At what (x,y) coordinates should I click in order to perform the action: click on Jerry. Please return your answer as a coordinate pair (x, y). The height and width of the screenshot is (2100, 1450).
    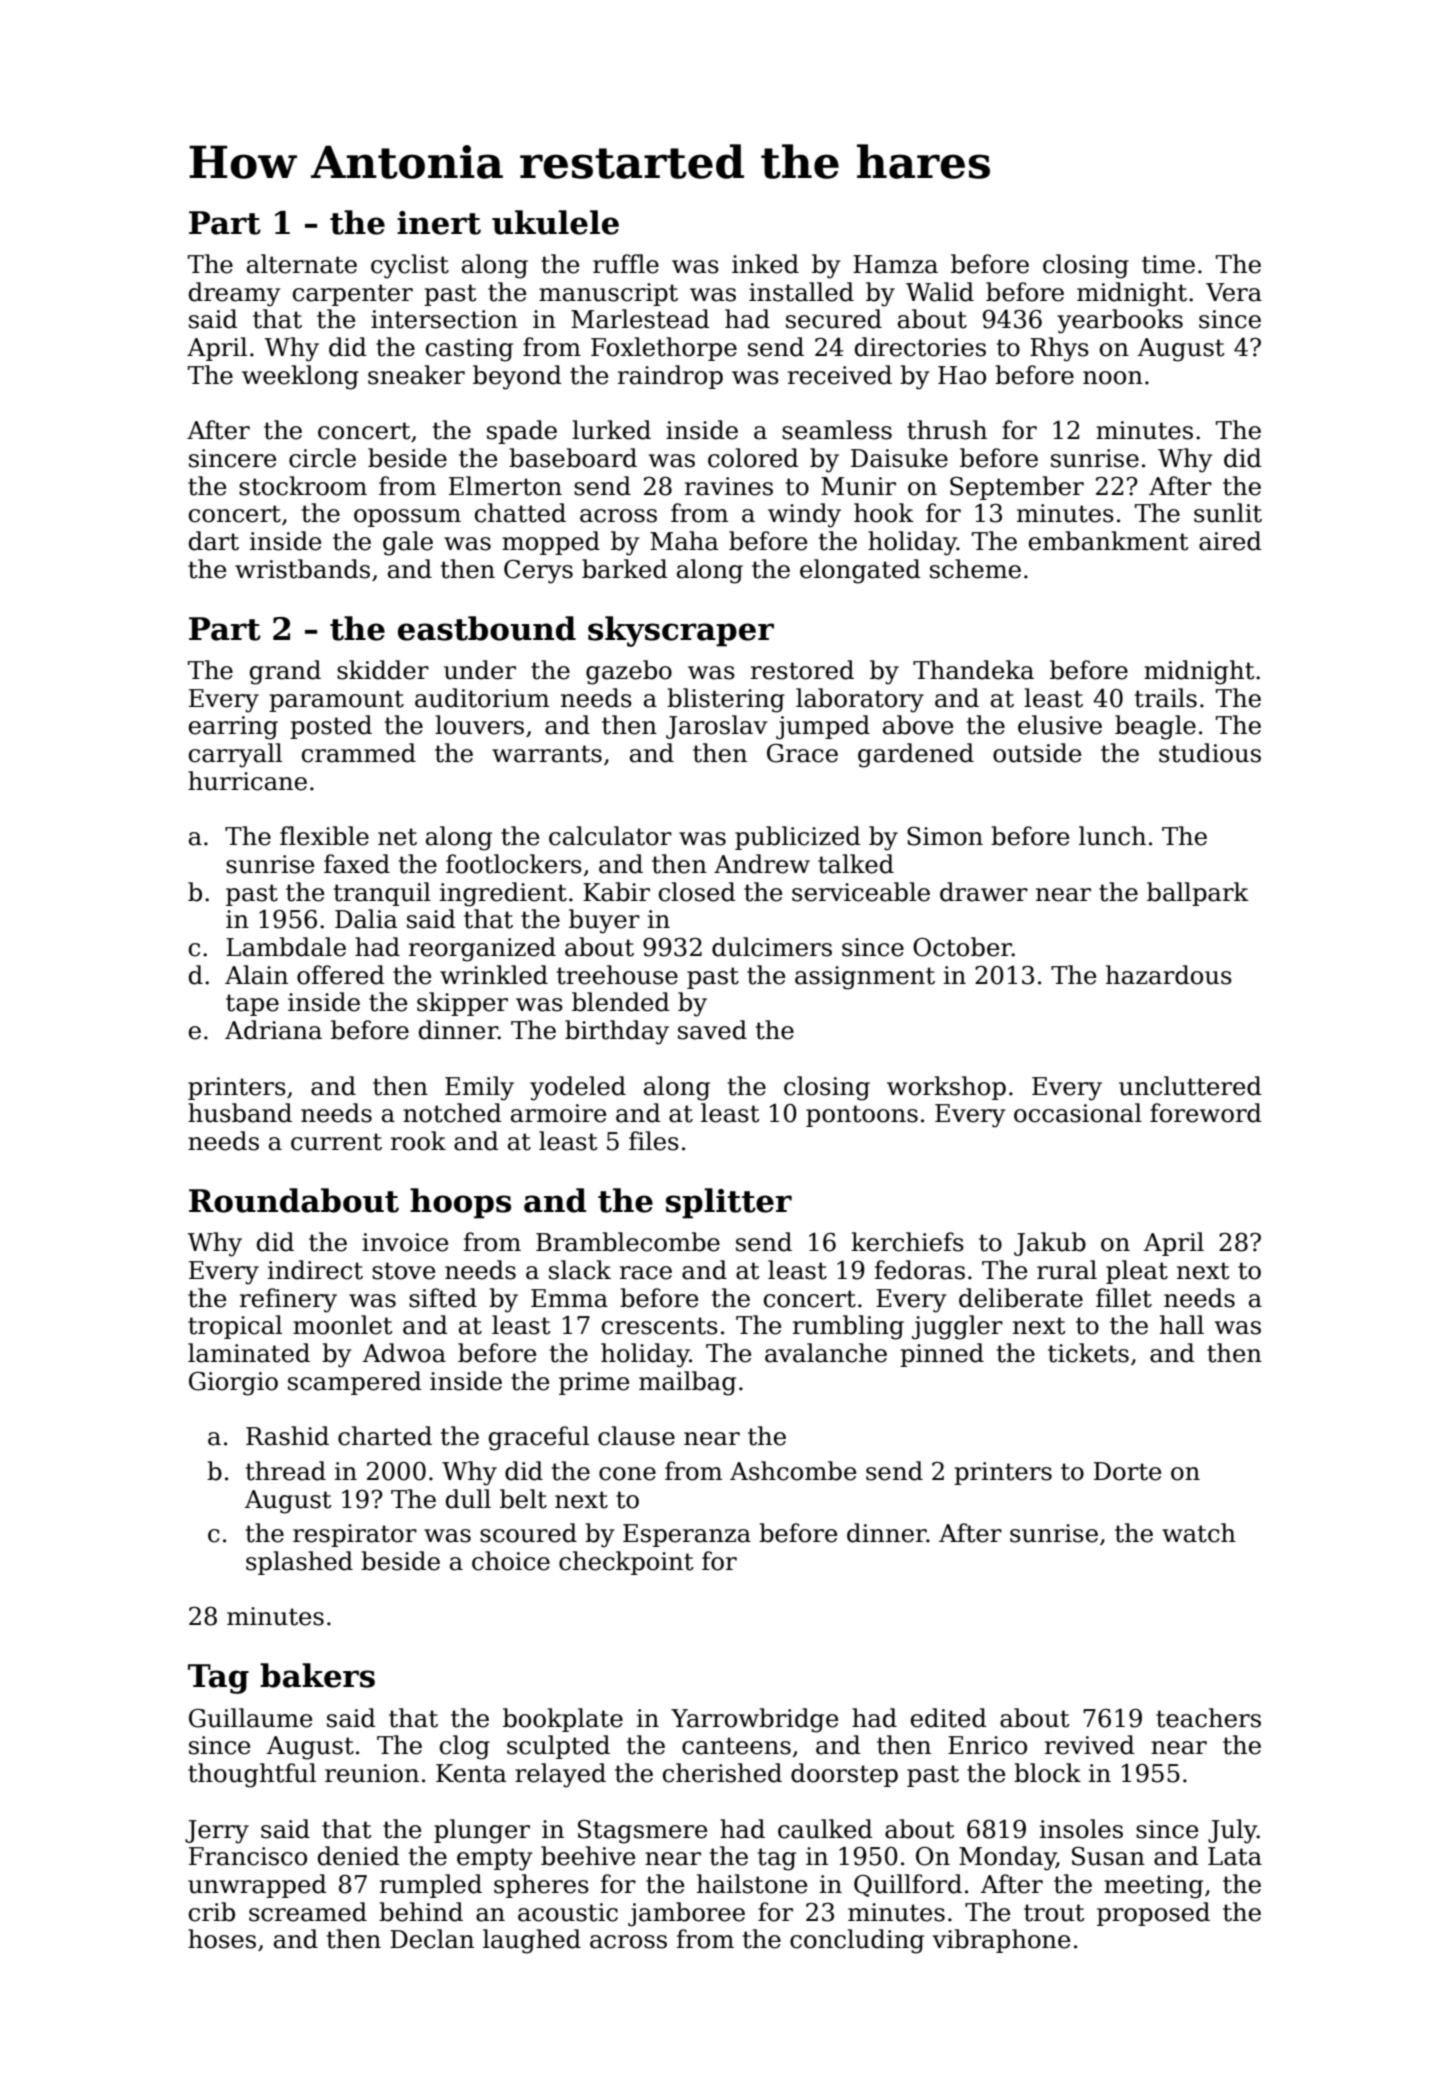
    Looking at the image, I should click on (217, 1832).
